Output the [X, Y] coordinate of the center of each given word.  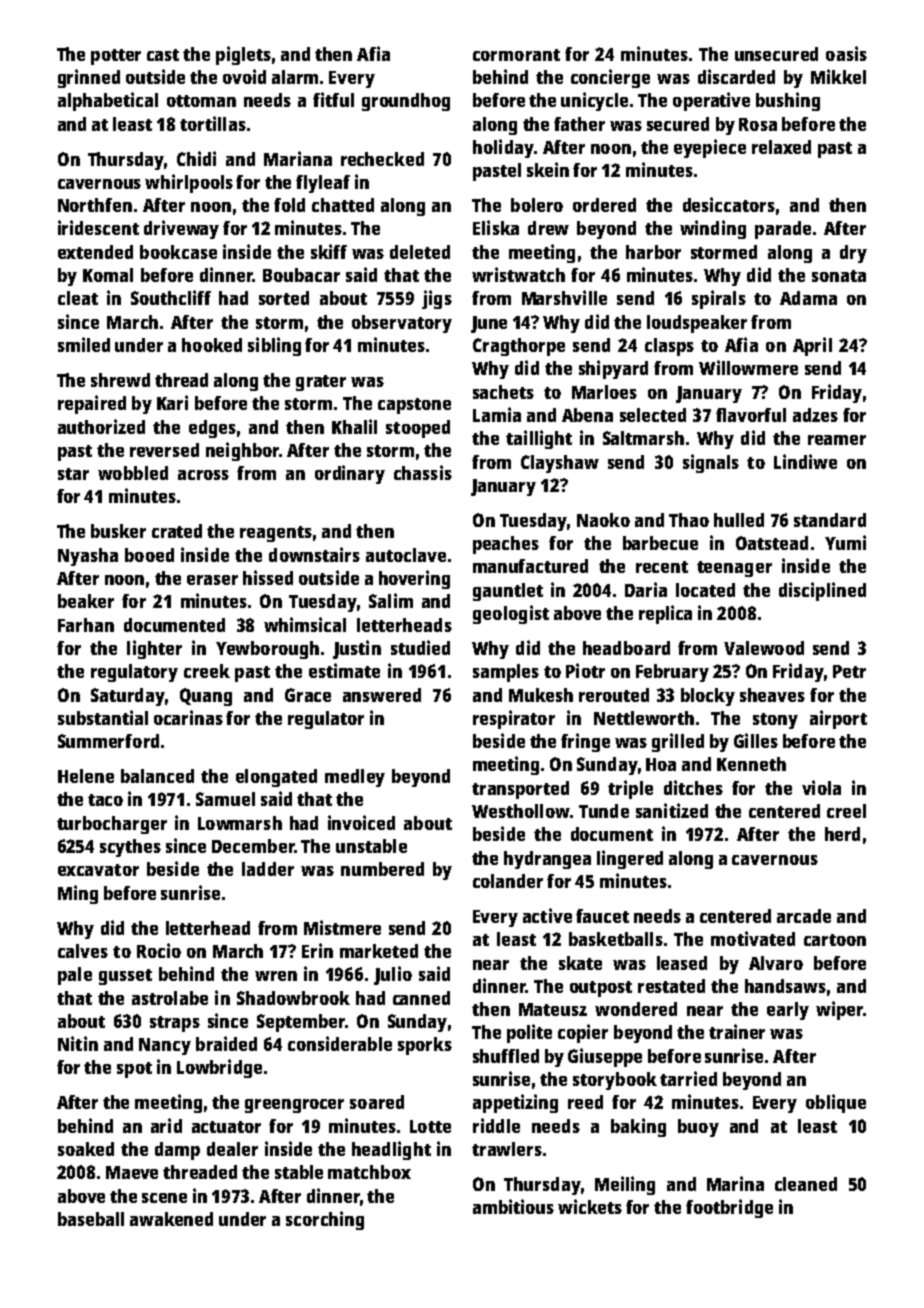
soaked [86, 1149]
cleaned [806, 1184]
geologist [511, 614]
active [547, 915]
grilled [678, 742]
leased [682, 963]
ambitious [513, 1206]
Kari [172, 402]
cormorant [516, 55]
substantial [103, 717]
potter [116, 57]
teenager [734, 569]
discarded [736, 76]
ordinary [350, 474]
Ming [78, 894]
